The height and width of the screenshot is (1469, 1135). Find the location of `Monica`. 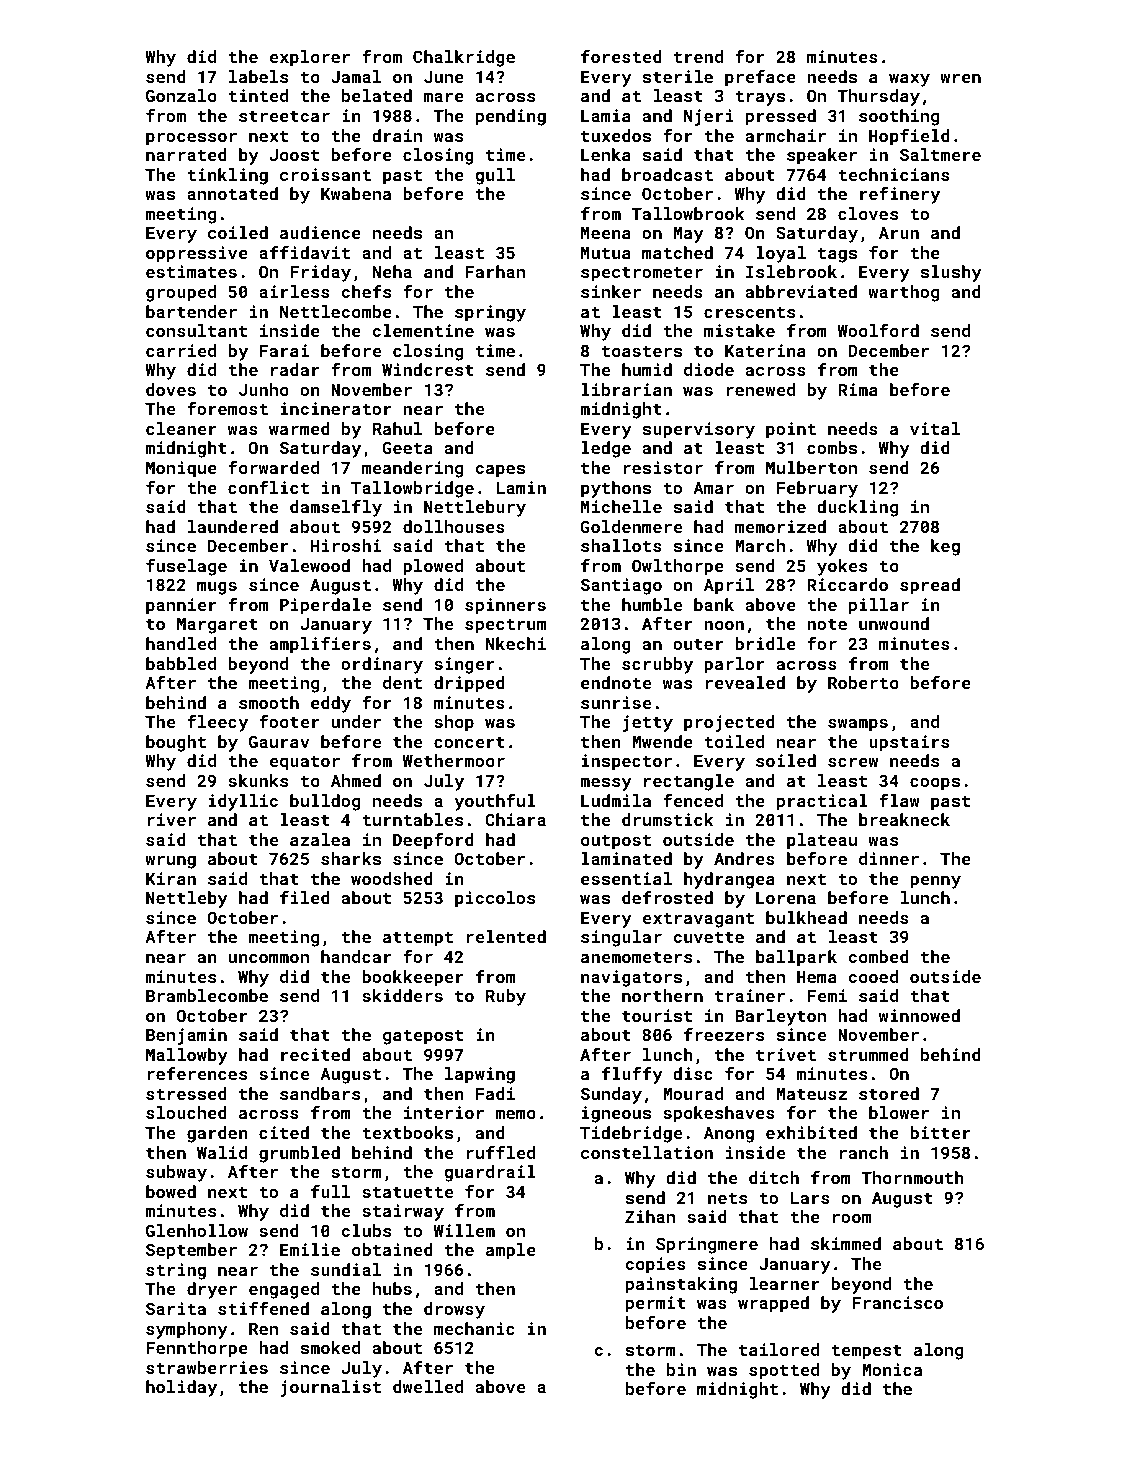

Monica is located at coordinates (892, 1369).
